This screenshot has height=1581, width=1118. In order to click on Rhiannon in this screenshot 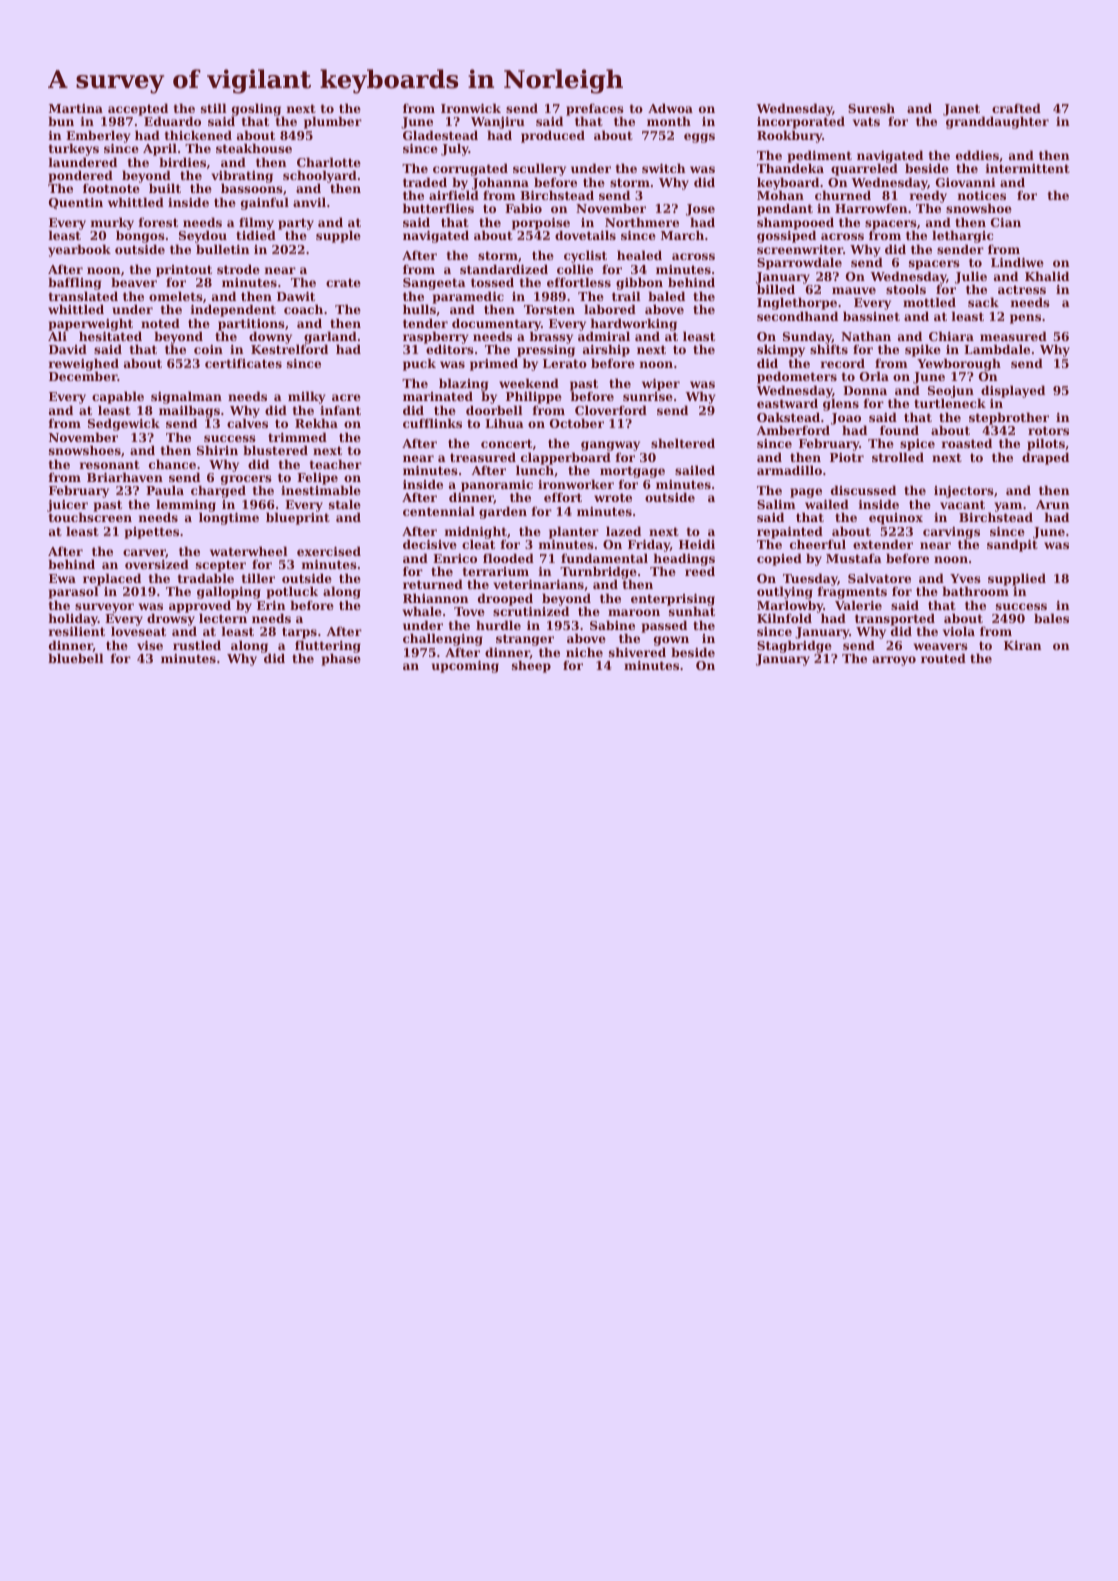, I will do `click(436, 598)`.
